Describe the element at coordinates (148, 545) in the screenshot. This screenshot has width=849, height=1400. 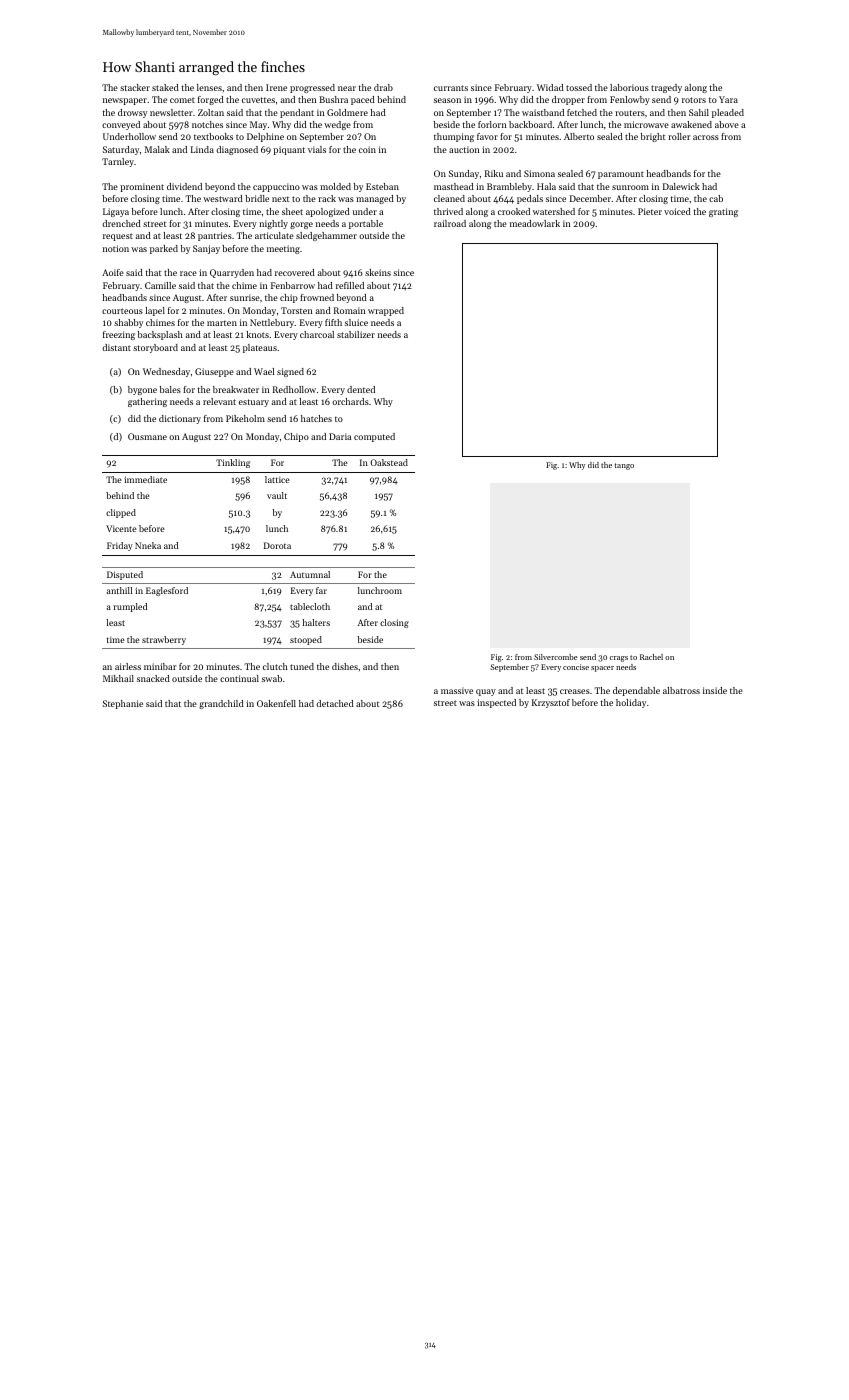
I see `Nneka` at that location.
